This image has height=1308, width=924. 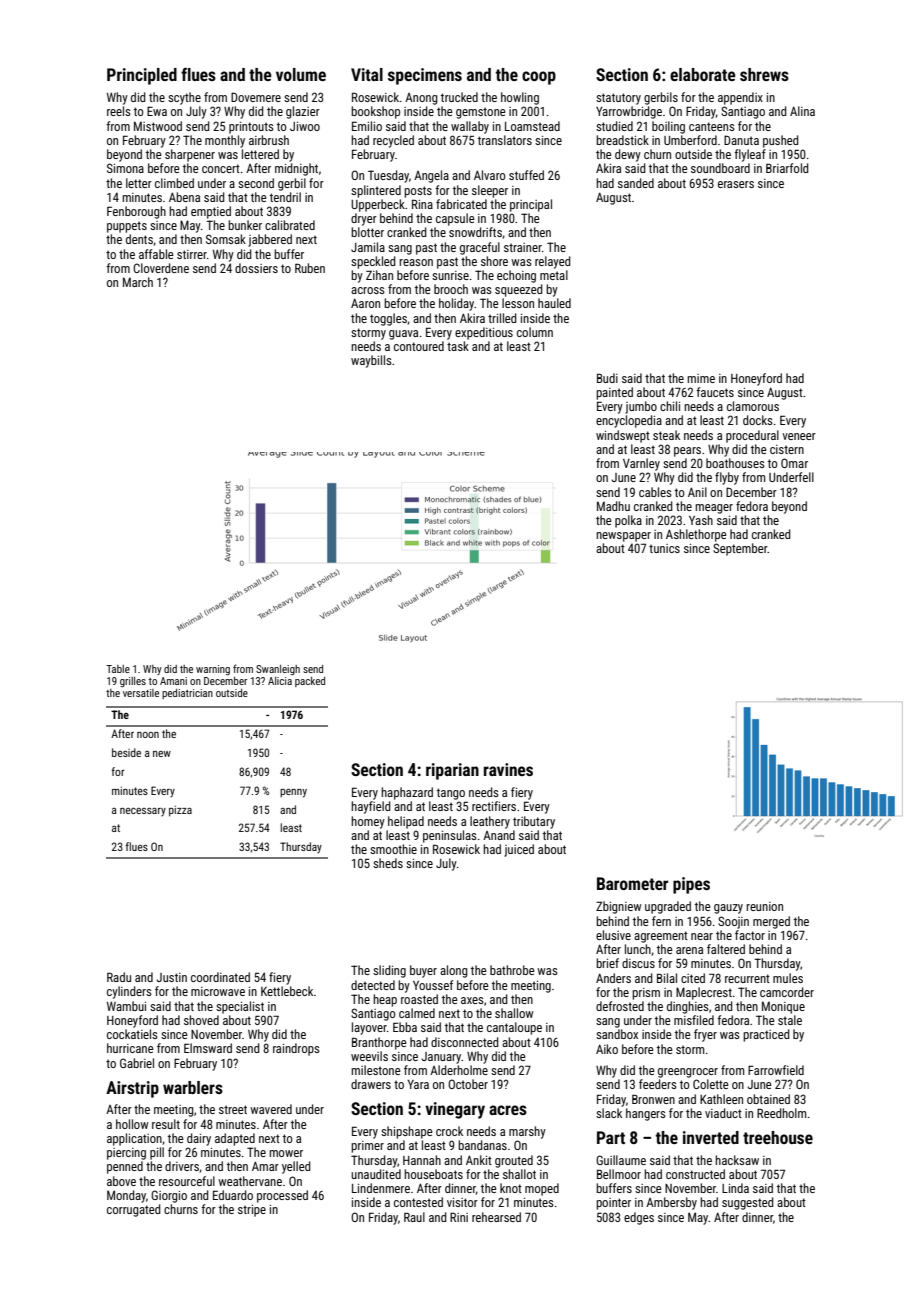 I want to click on dossiers, so click(x=256, y=268).
